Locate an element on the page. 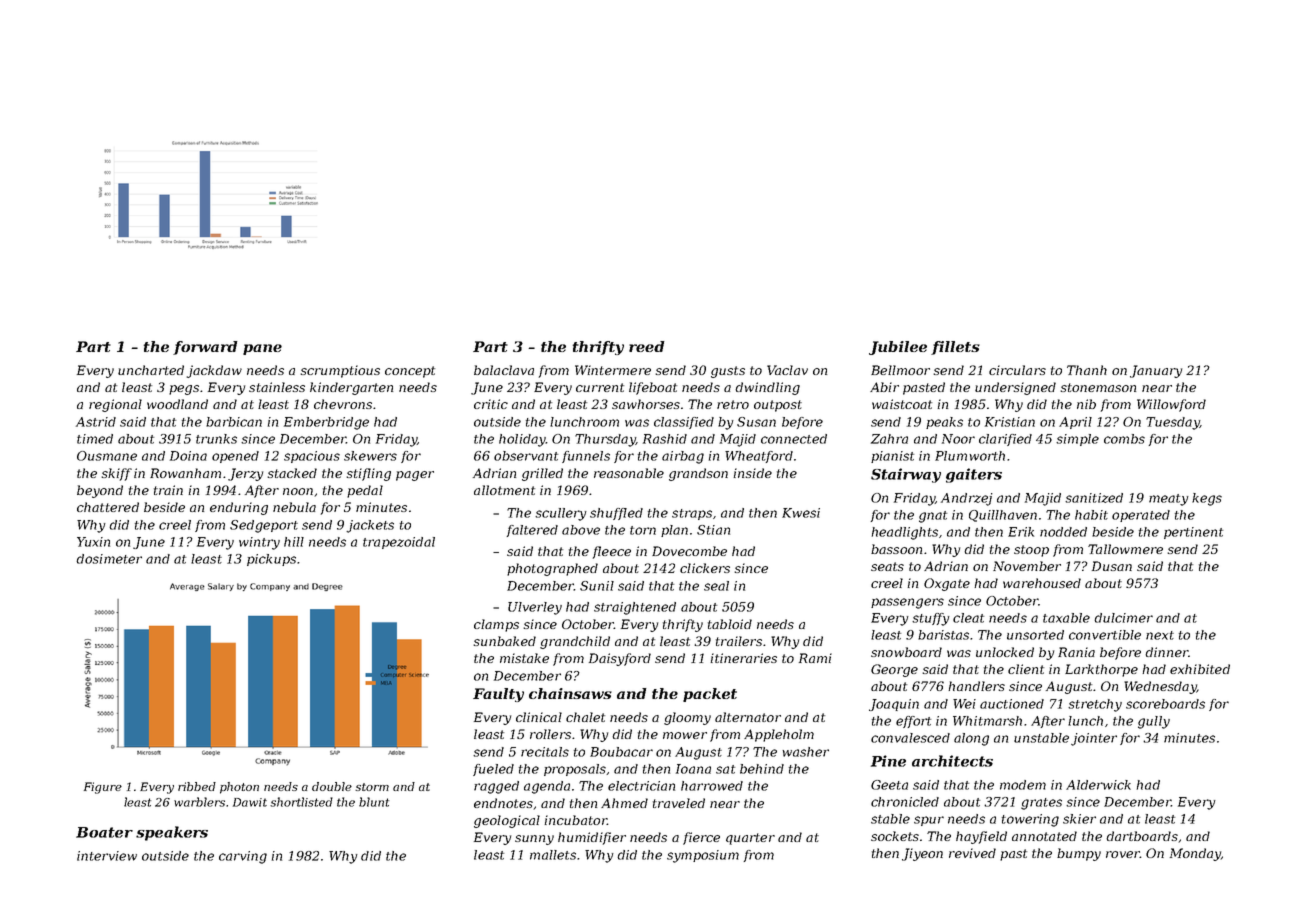 This image has height=924, width=1308. straps is located at coordinates (692, 514).
